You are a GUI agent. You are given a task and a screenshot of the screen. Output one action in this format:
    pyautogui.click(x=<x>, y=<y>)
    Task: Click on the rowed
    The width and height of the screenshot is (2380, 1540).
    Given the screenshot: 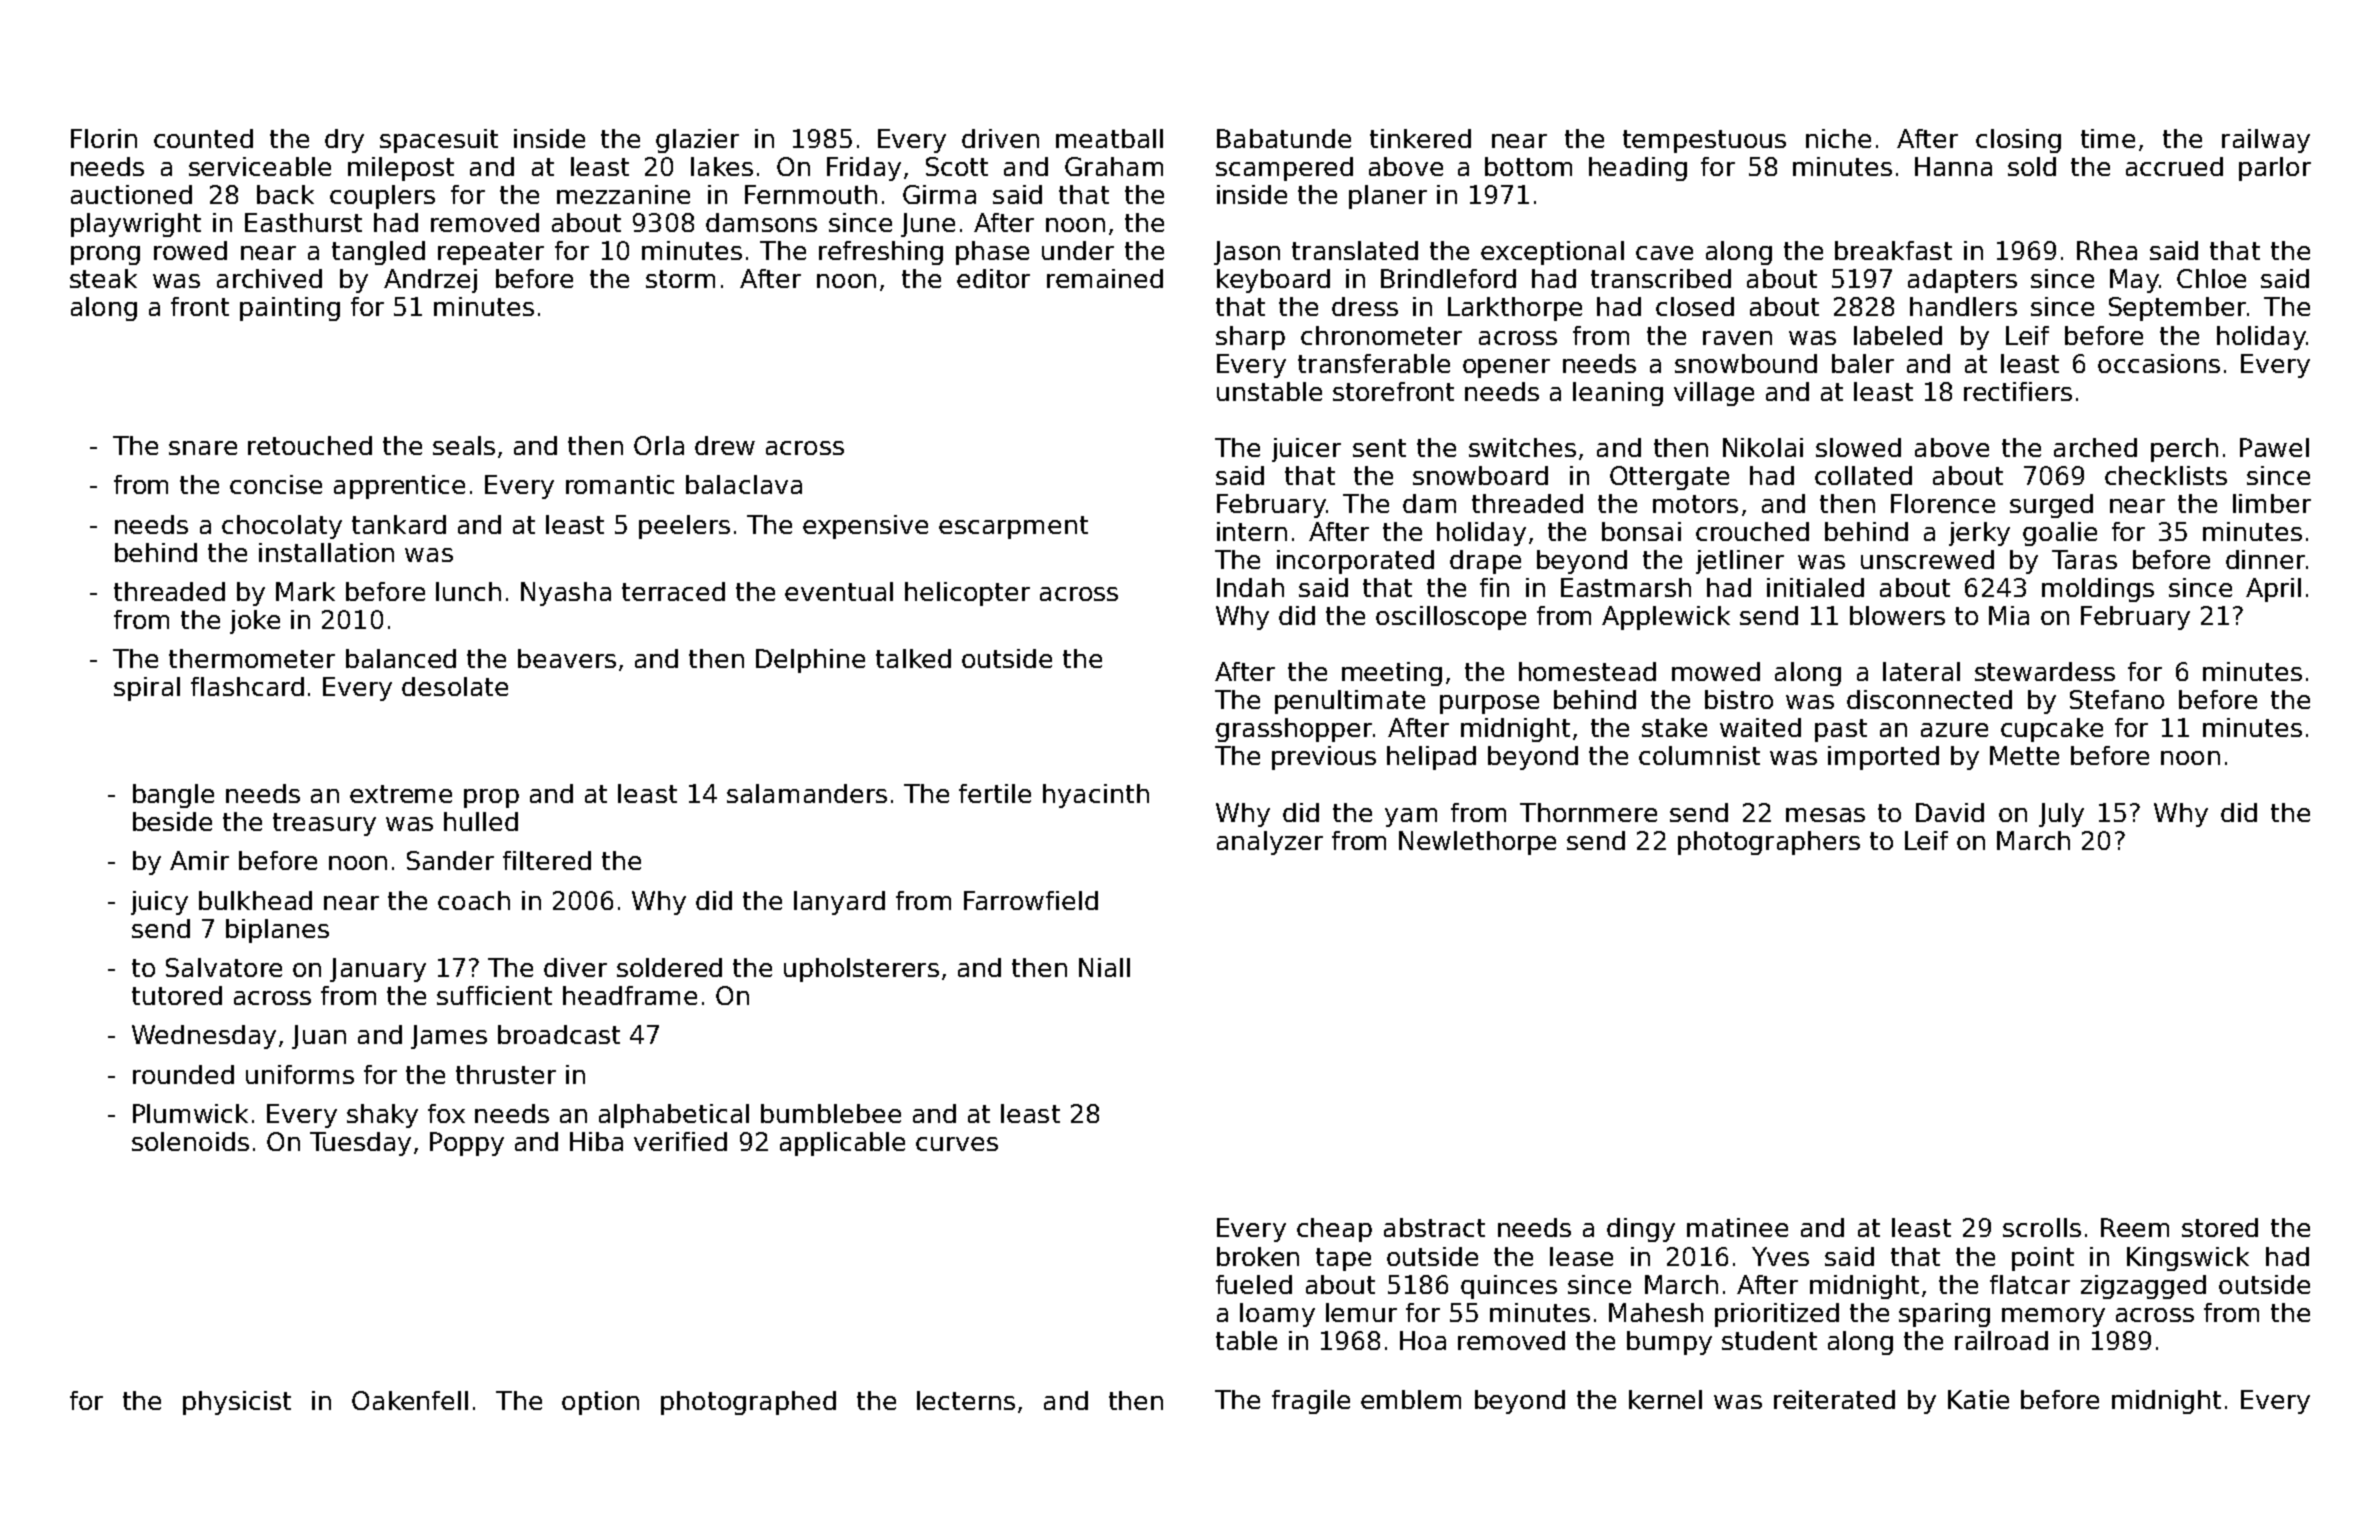 What is the action you would take?
    pyautogui.click(x=190, y=250)
